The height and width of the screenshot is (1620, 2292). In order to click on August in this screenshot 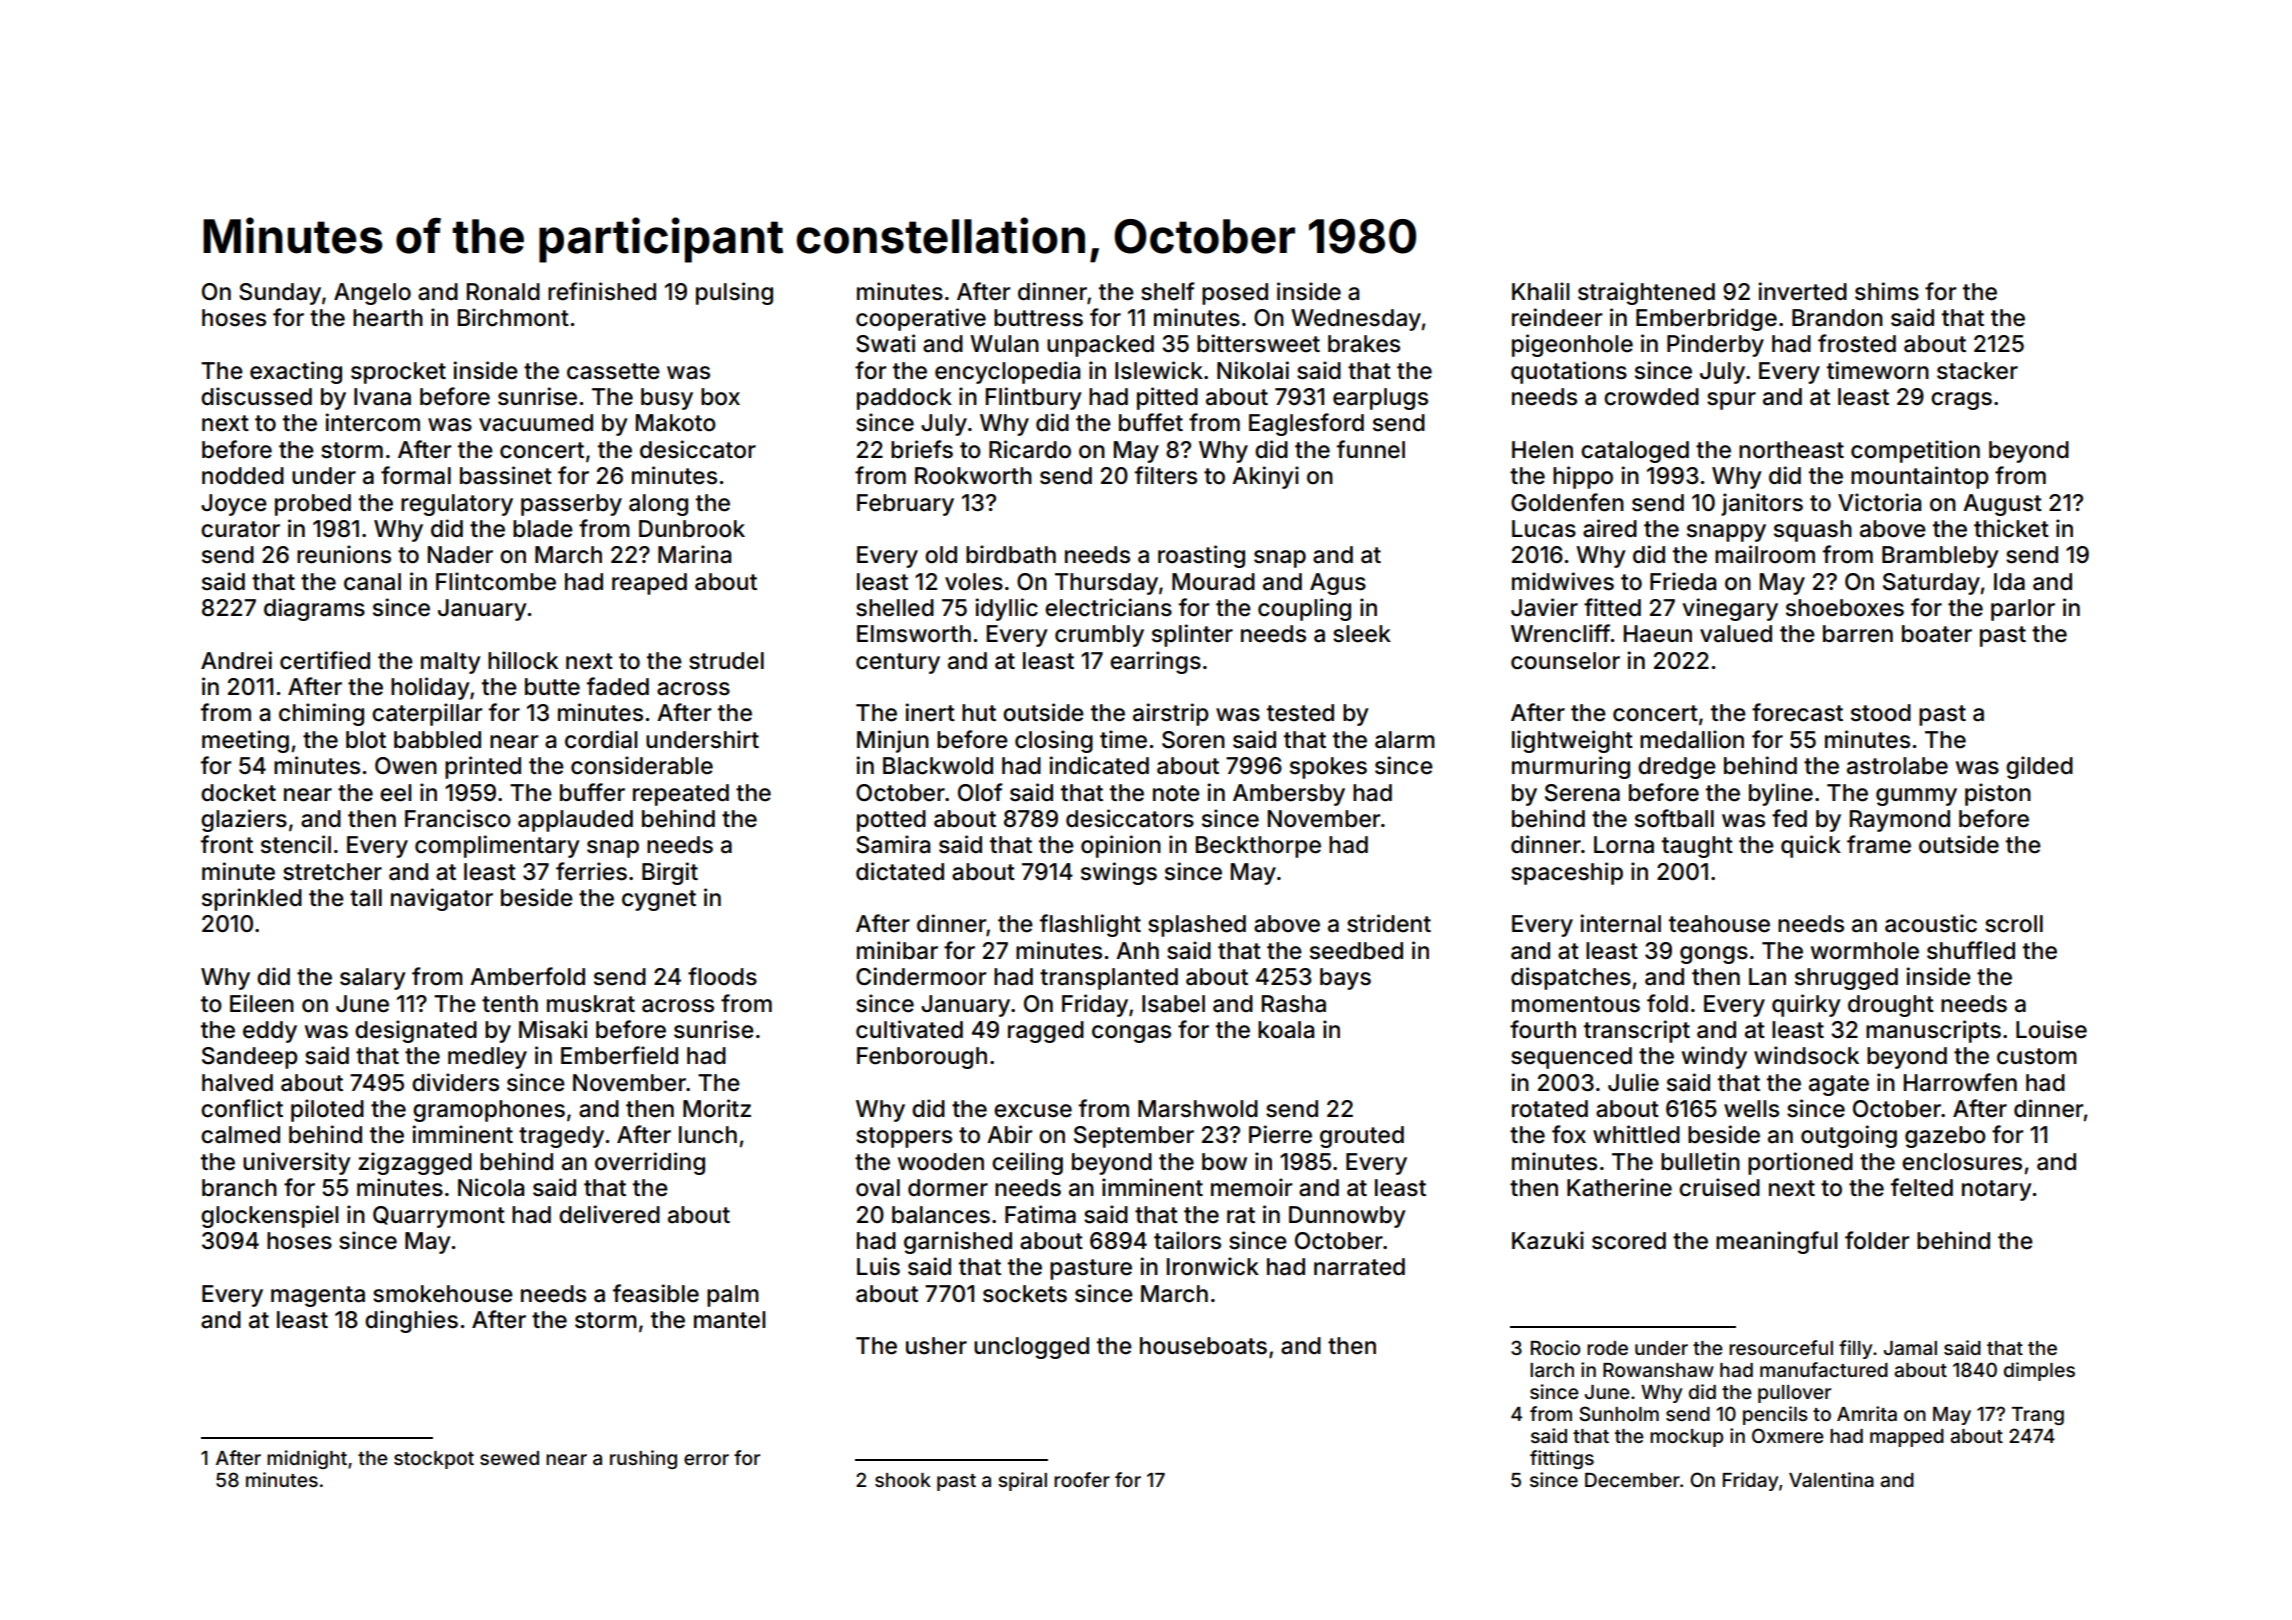, I will do `click(2002, 505)`.
